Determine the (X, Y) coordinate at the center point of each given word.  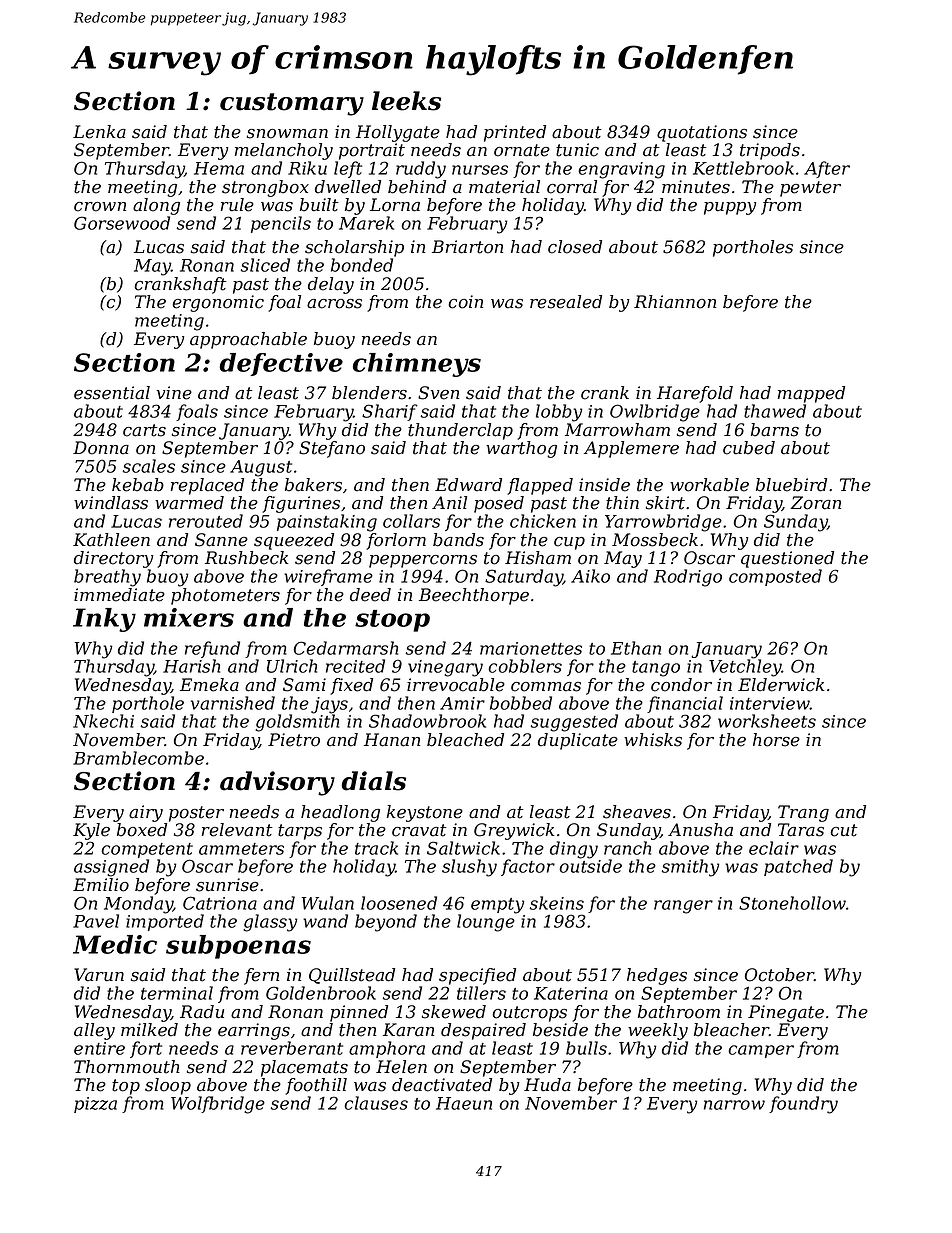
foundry (803, 1105)
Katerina (571, 993)
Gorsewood (122, 223)
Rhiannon (675, 302)
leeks (406, 101)
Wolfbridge (218, 1105)
